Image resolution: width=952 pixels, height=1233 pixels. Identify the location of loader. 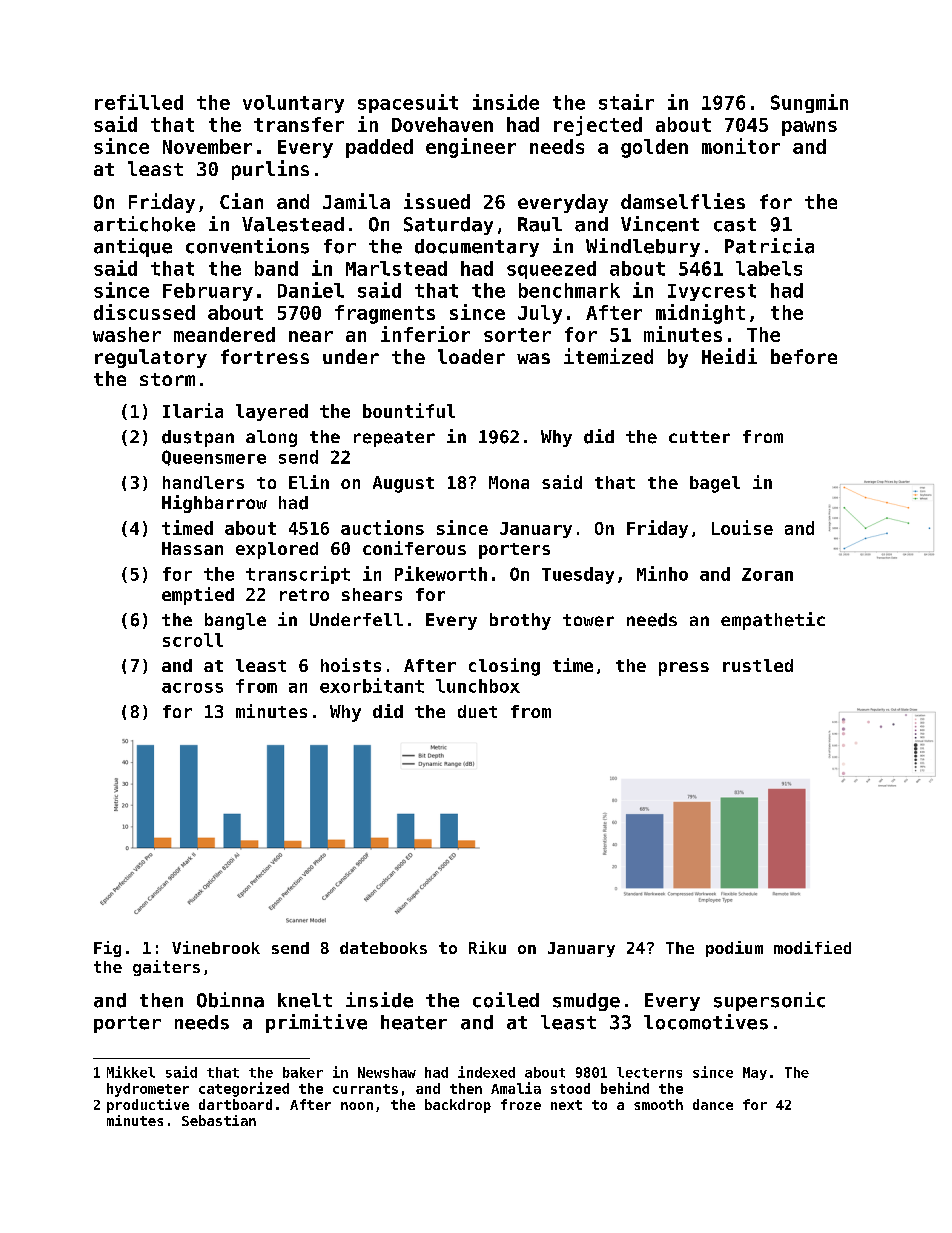
(471, 356).
